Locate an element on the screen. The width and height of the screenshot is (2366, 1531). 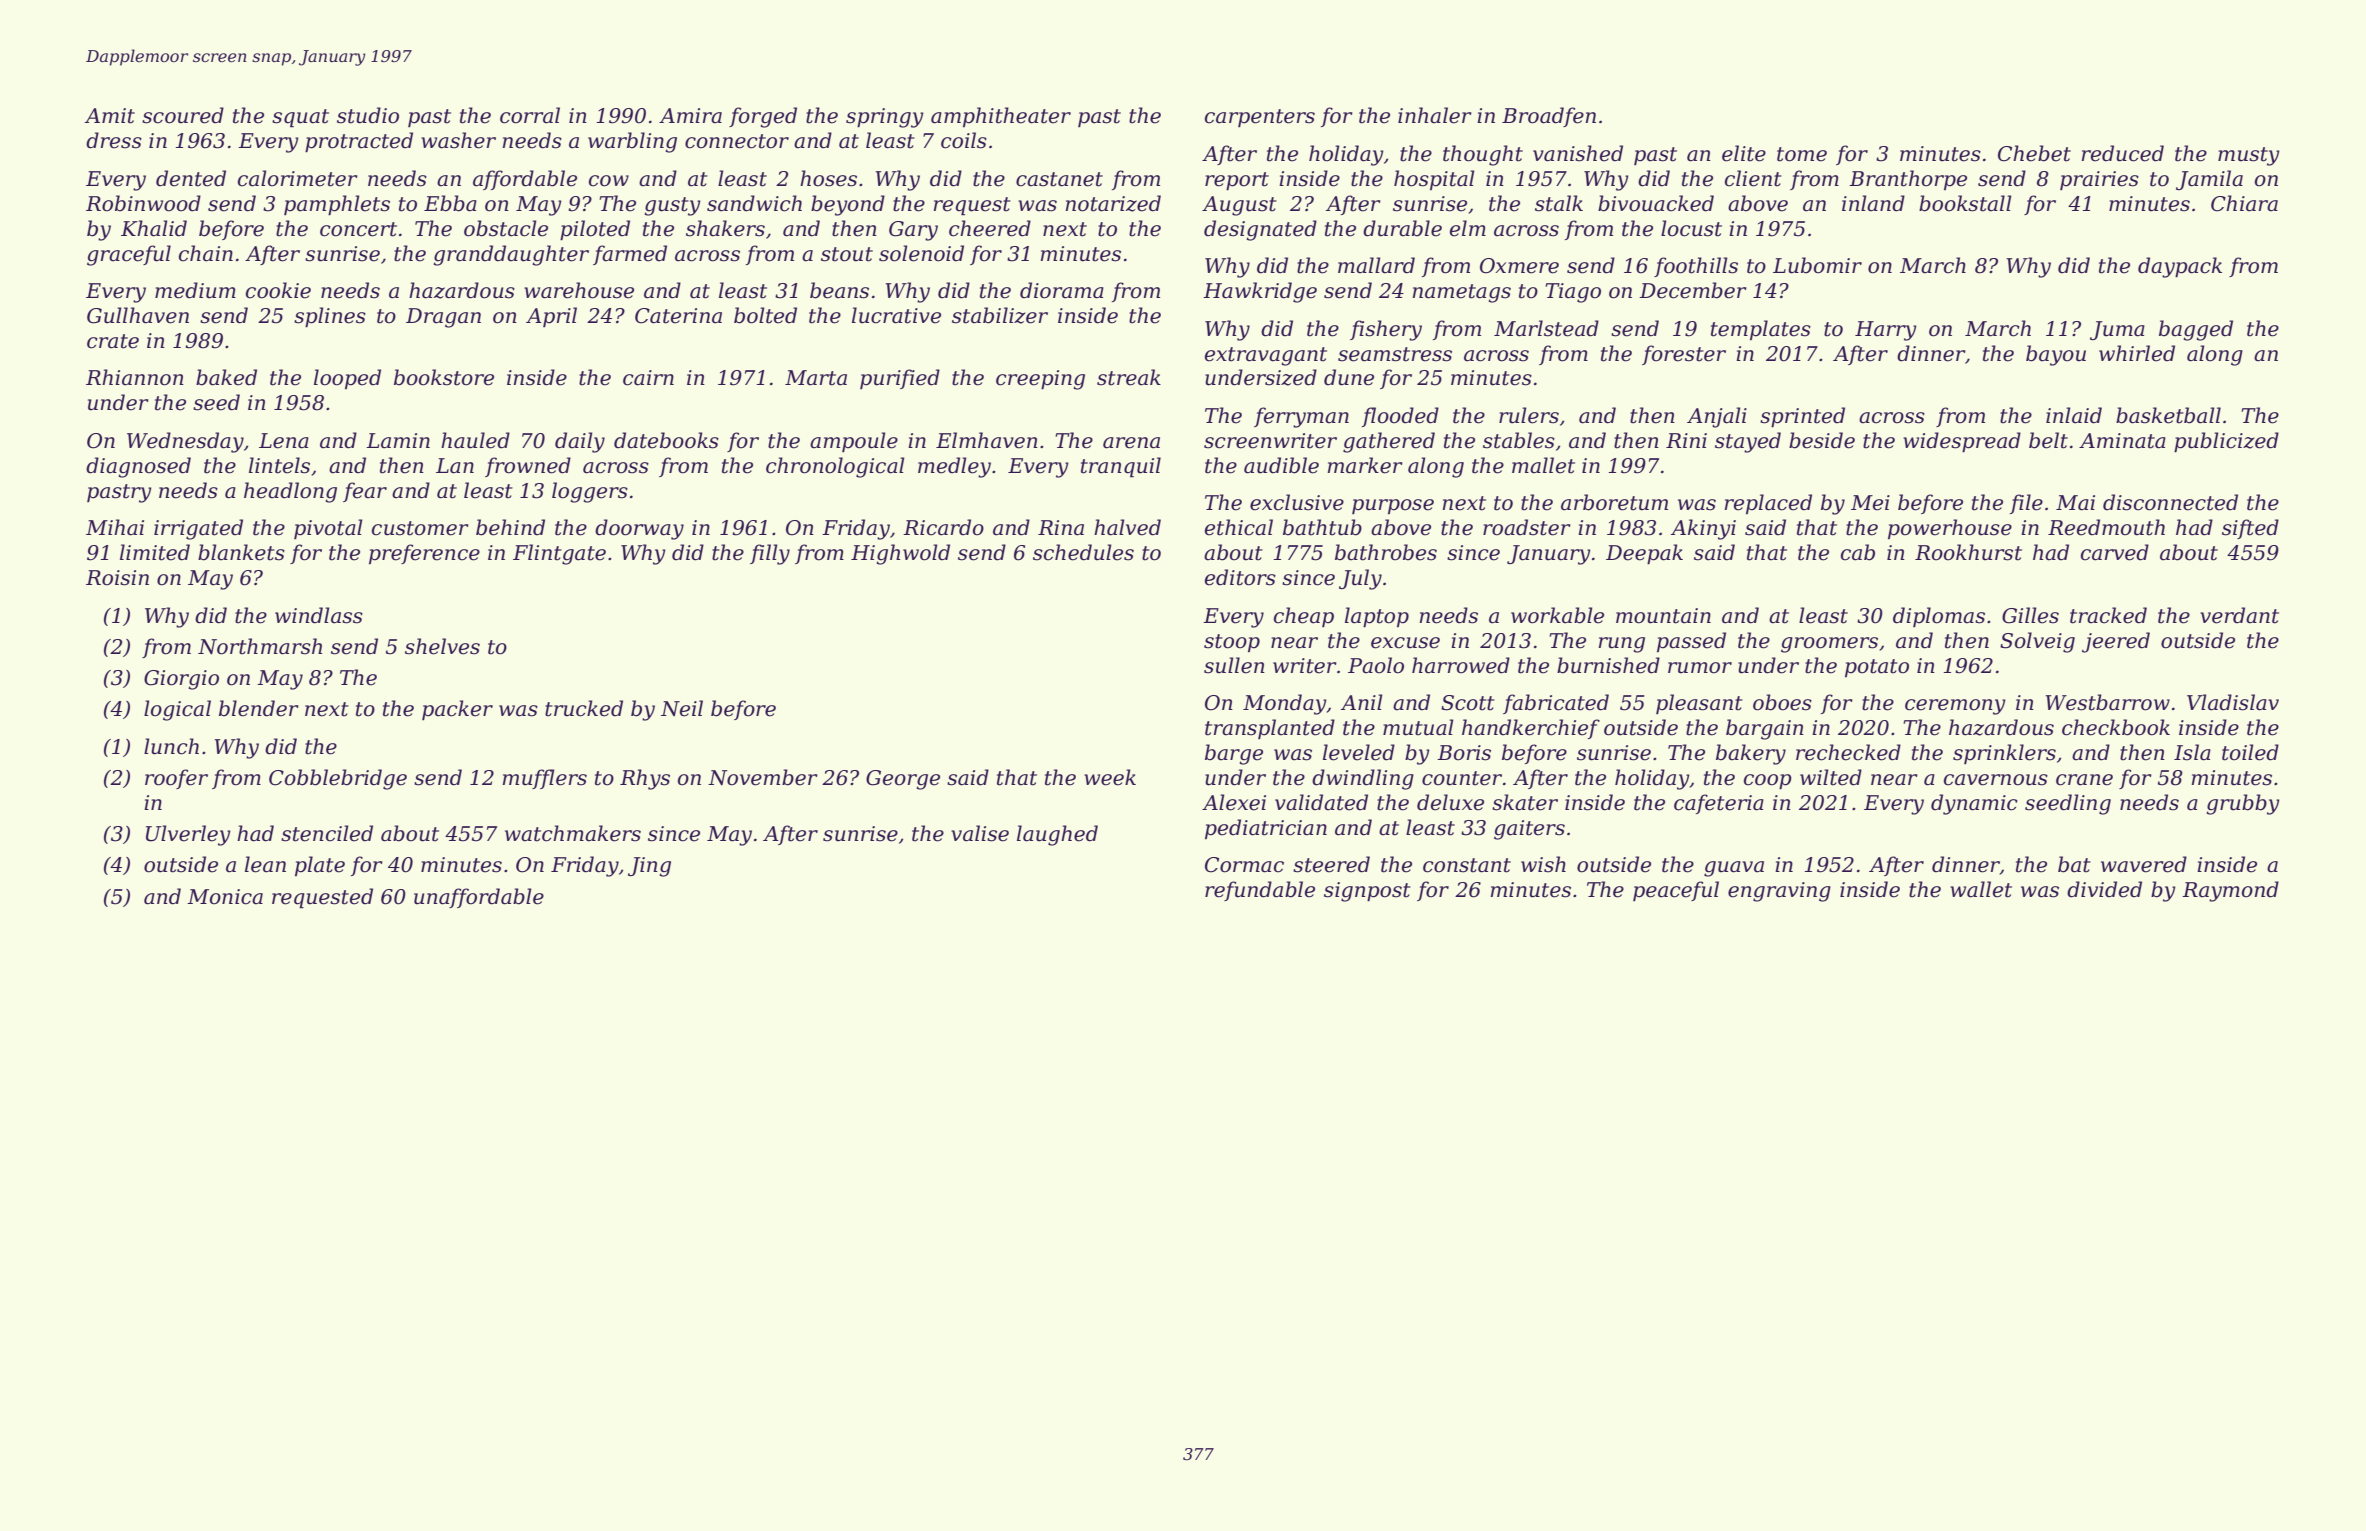
stenciled is located at coordinates (327, 833).
